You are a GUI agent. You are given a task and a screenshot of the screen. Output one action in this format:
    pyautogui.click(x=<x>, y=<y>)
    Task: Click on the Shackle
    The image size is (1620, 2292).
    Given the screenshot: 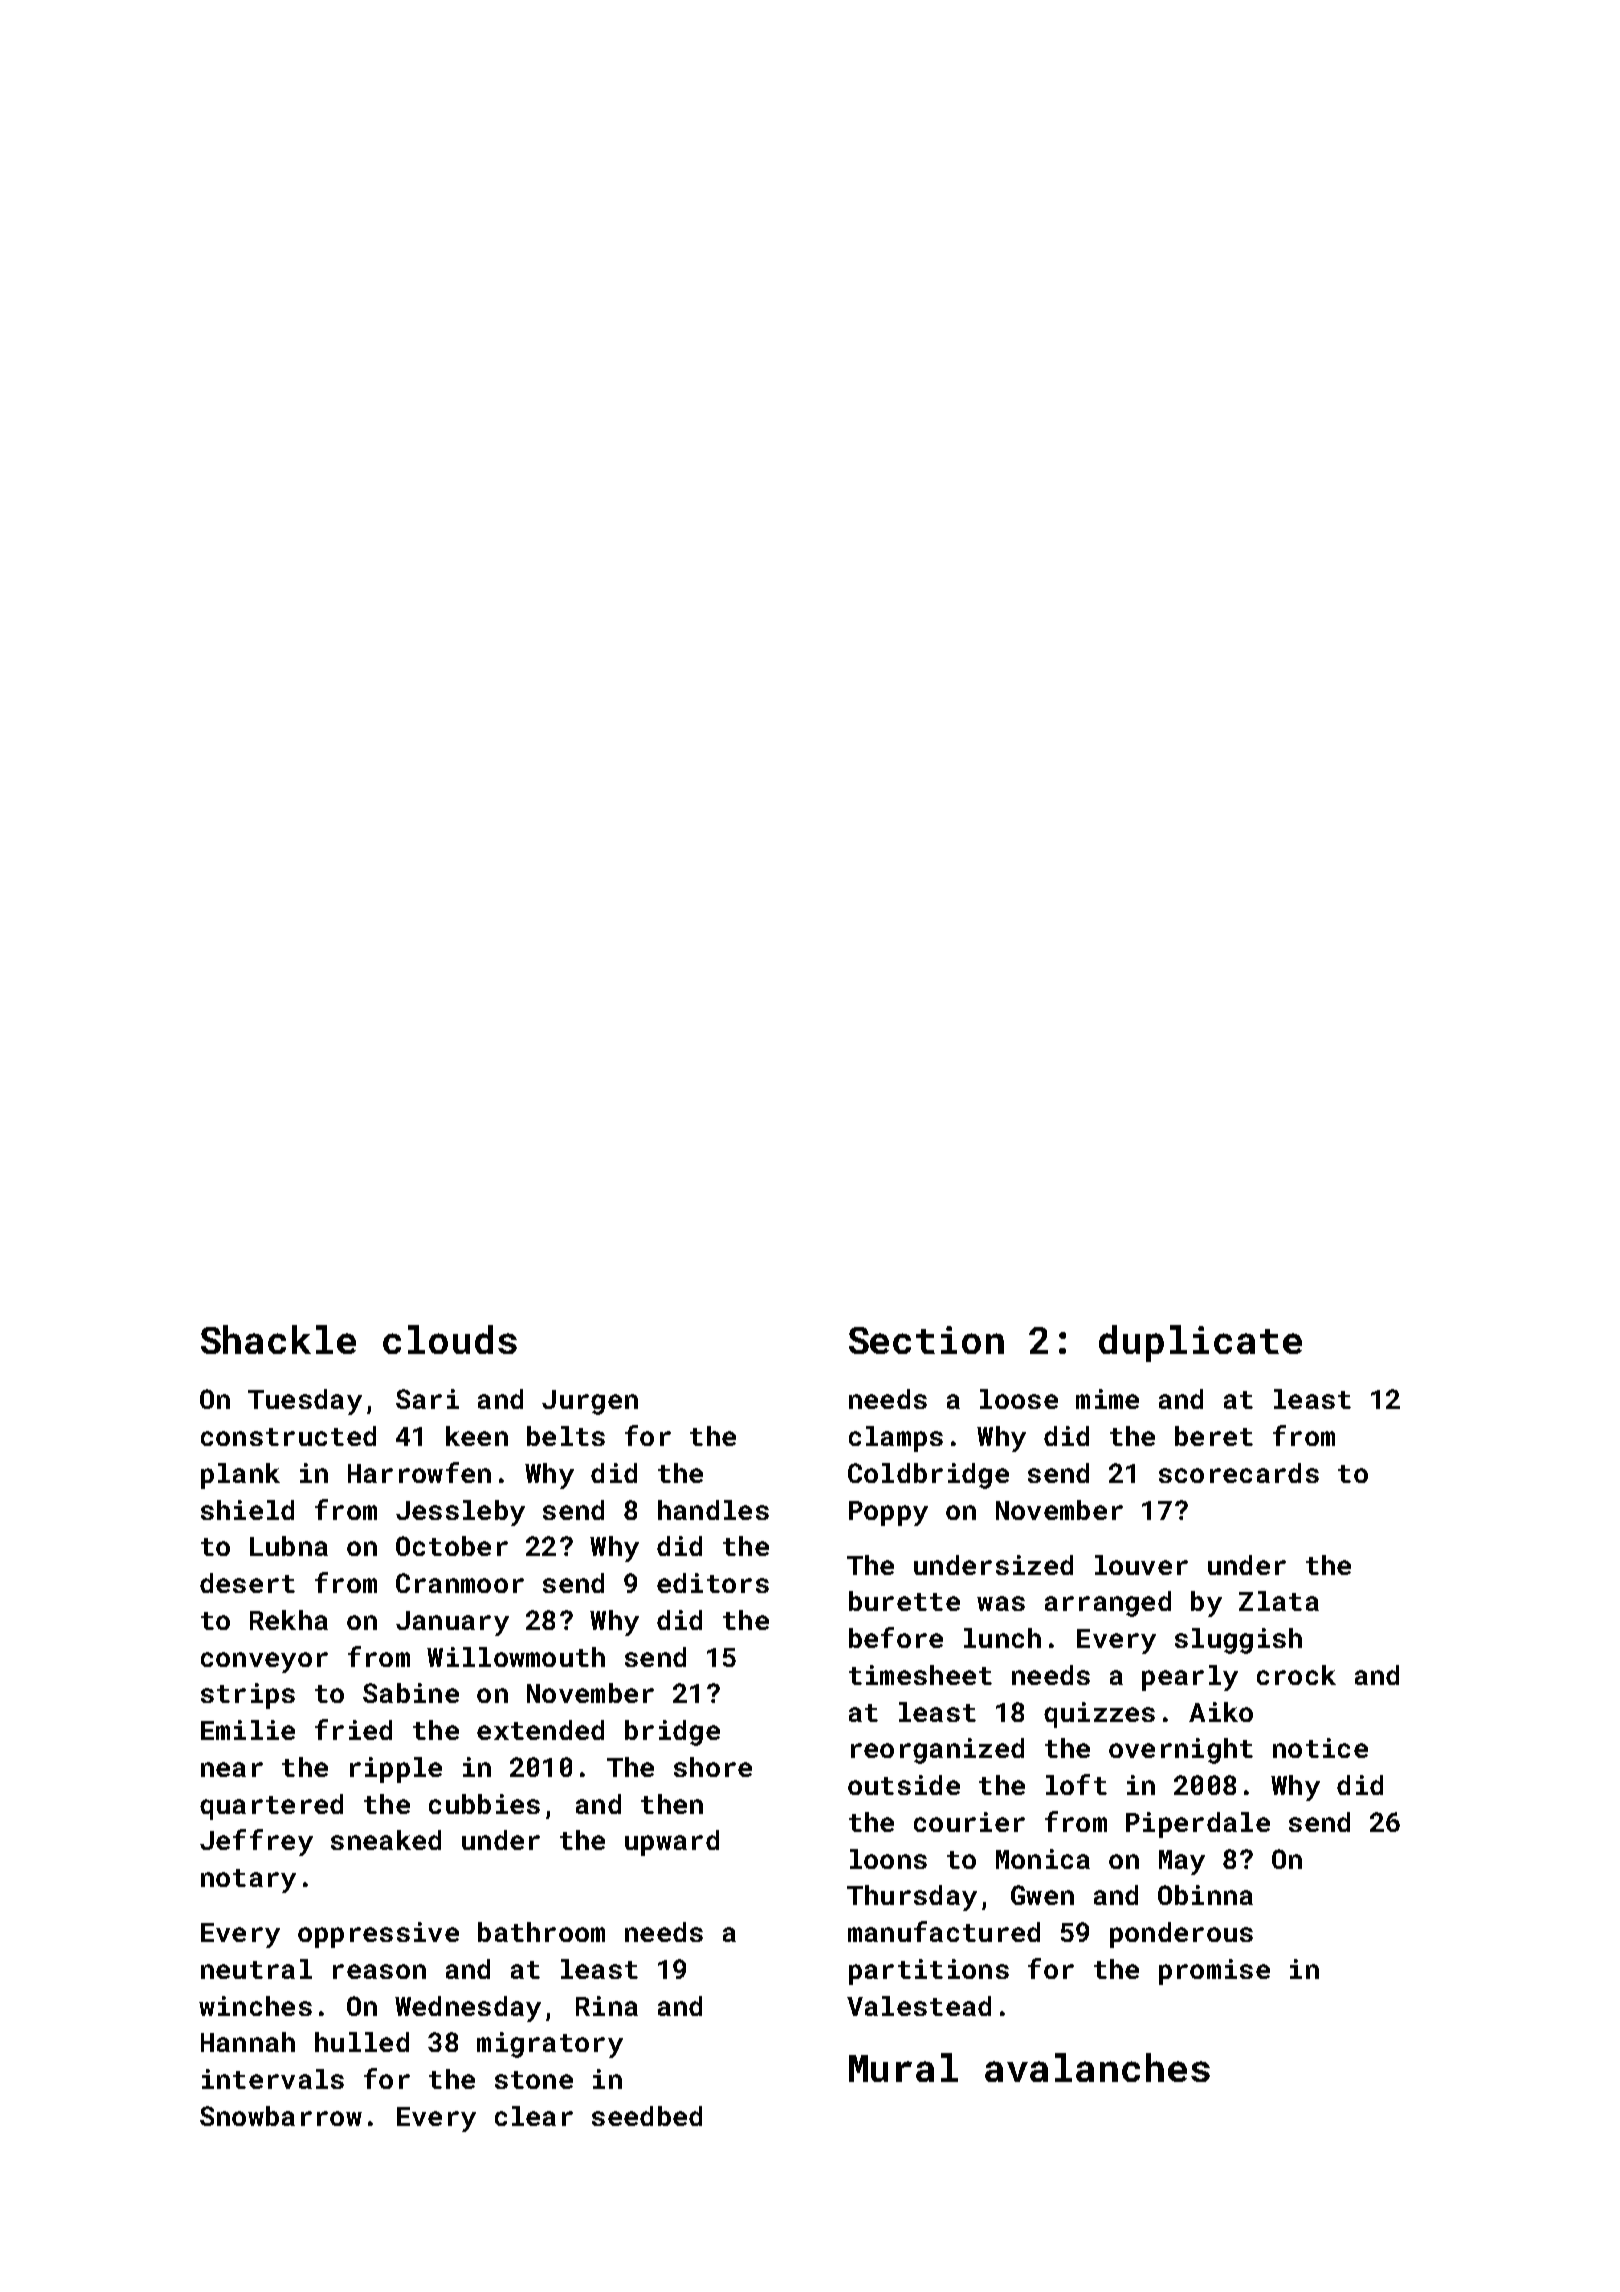 What is the action you would take?
    pyautogui.click(x=278, y=1339)
